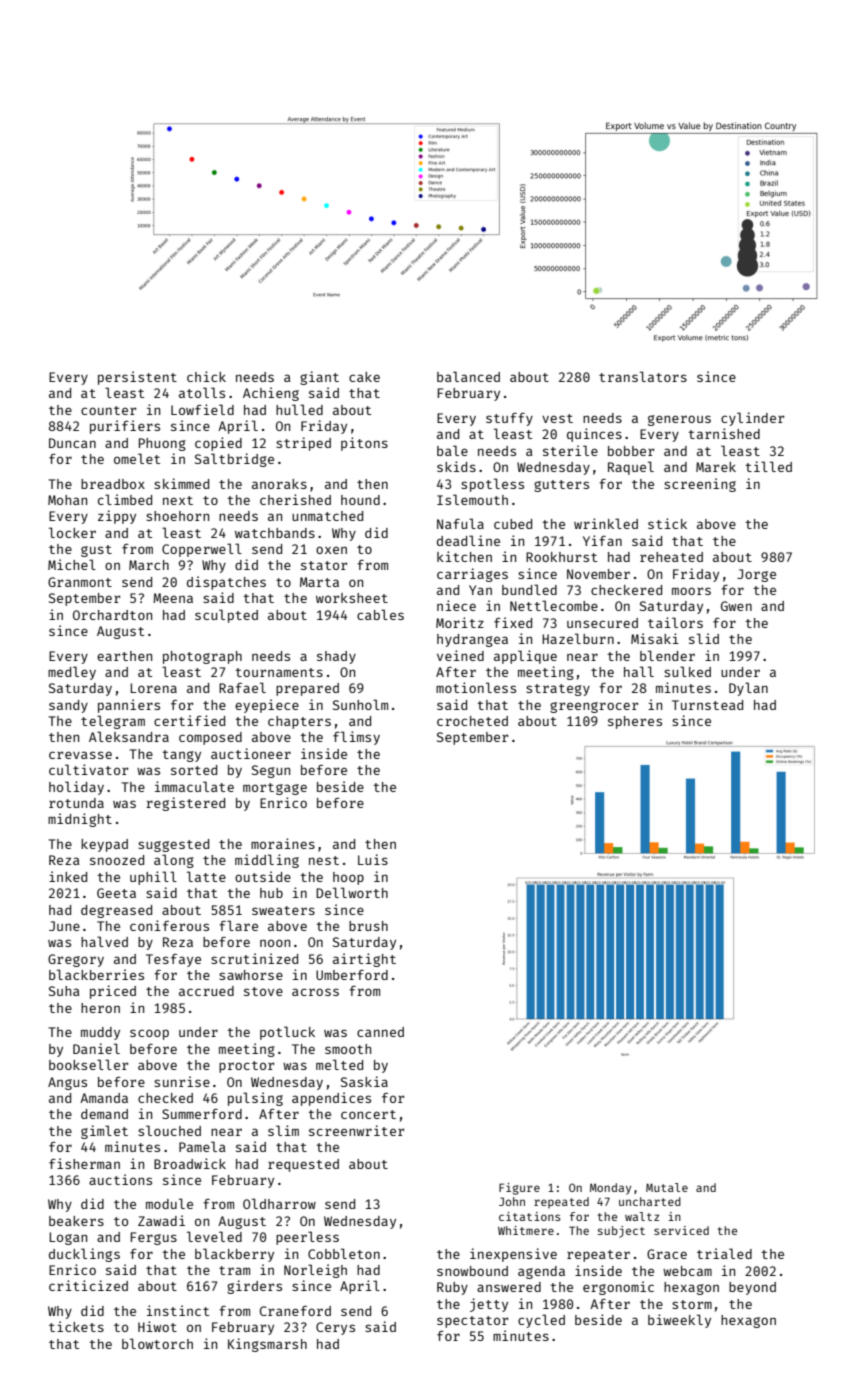  Describe the element at coordinates (687, 671) in the image. I see `sulked` at that location.
